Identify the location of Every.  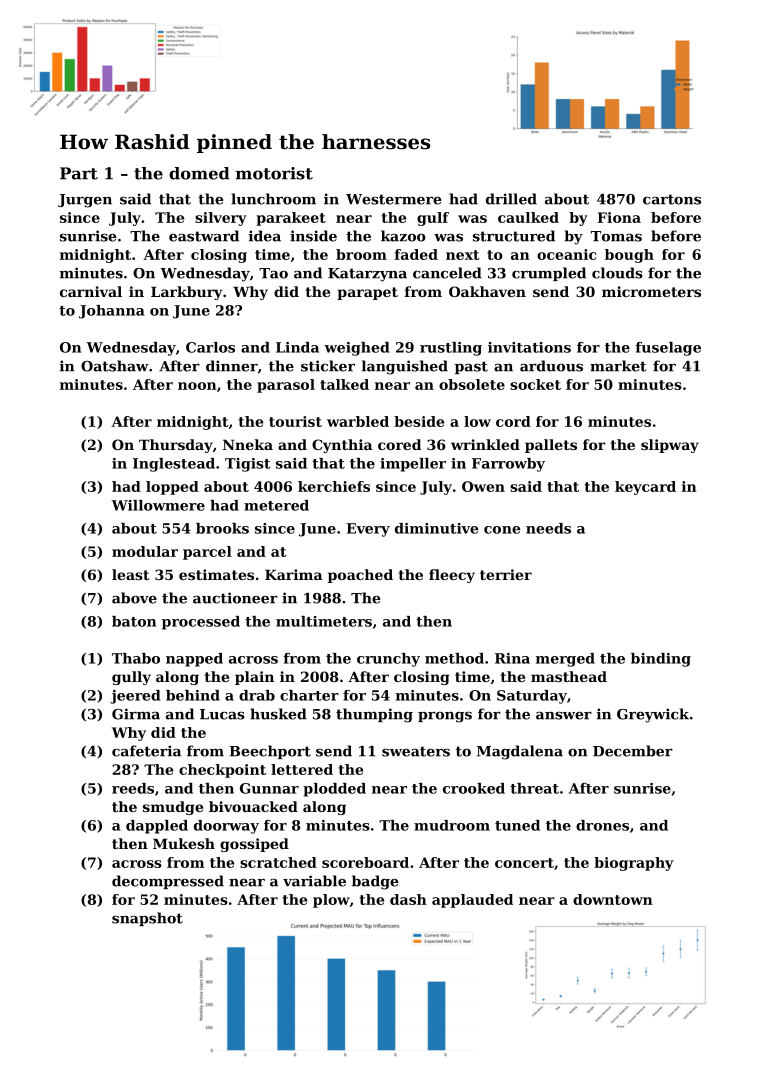
(368, 530).
